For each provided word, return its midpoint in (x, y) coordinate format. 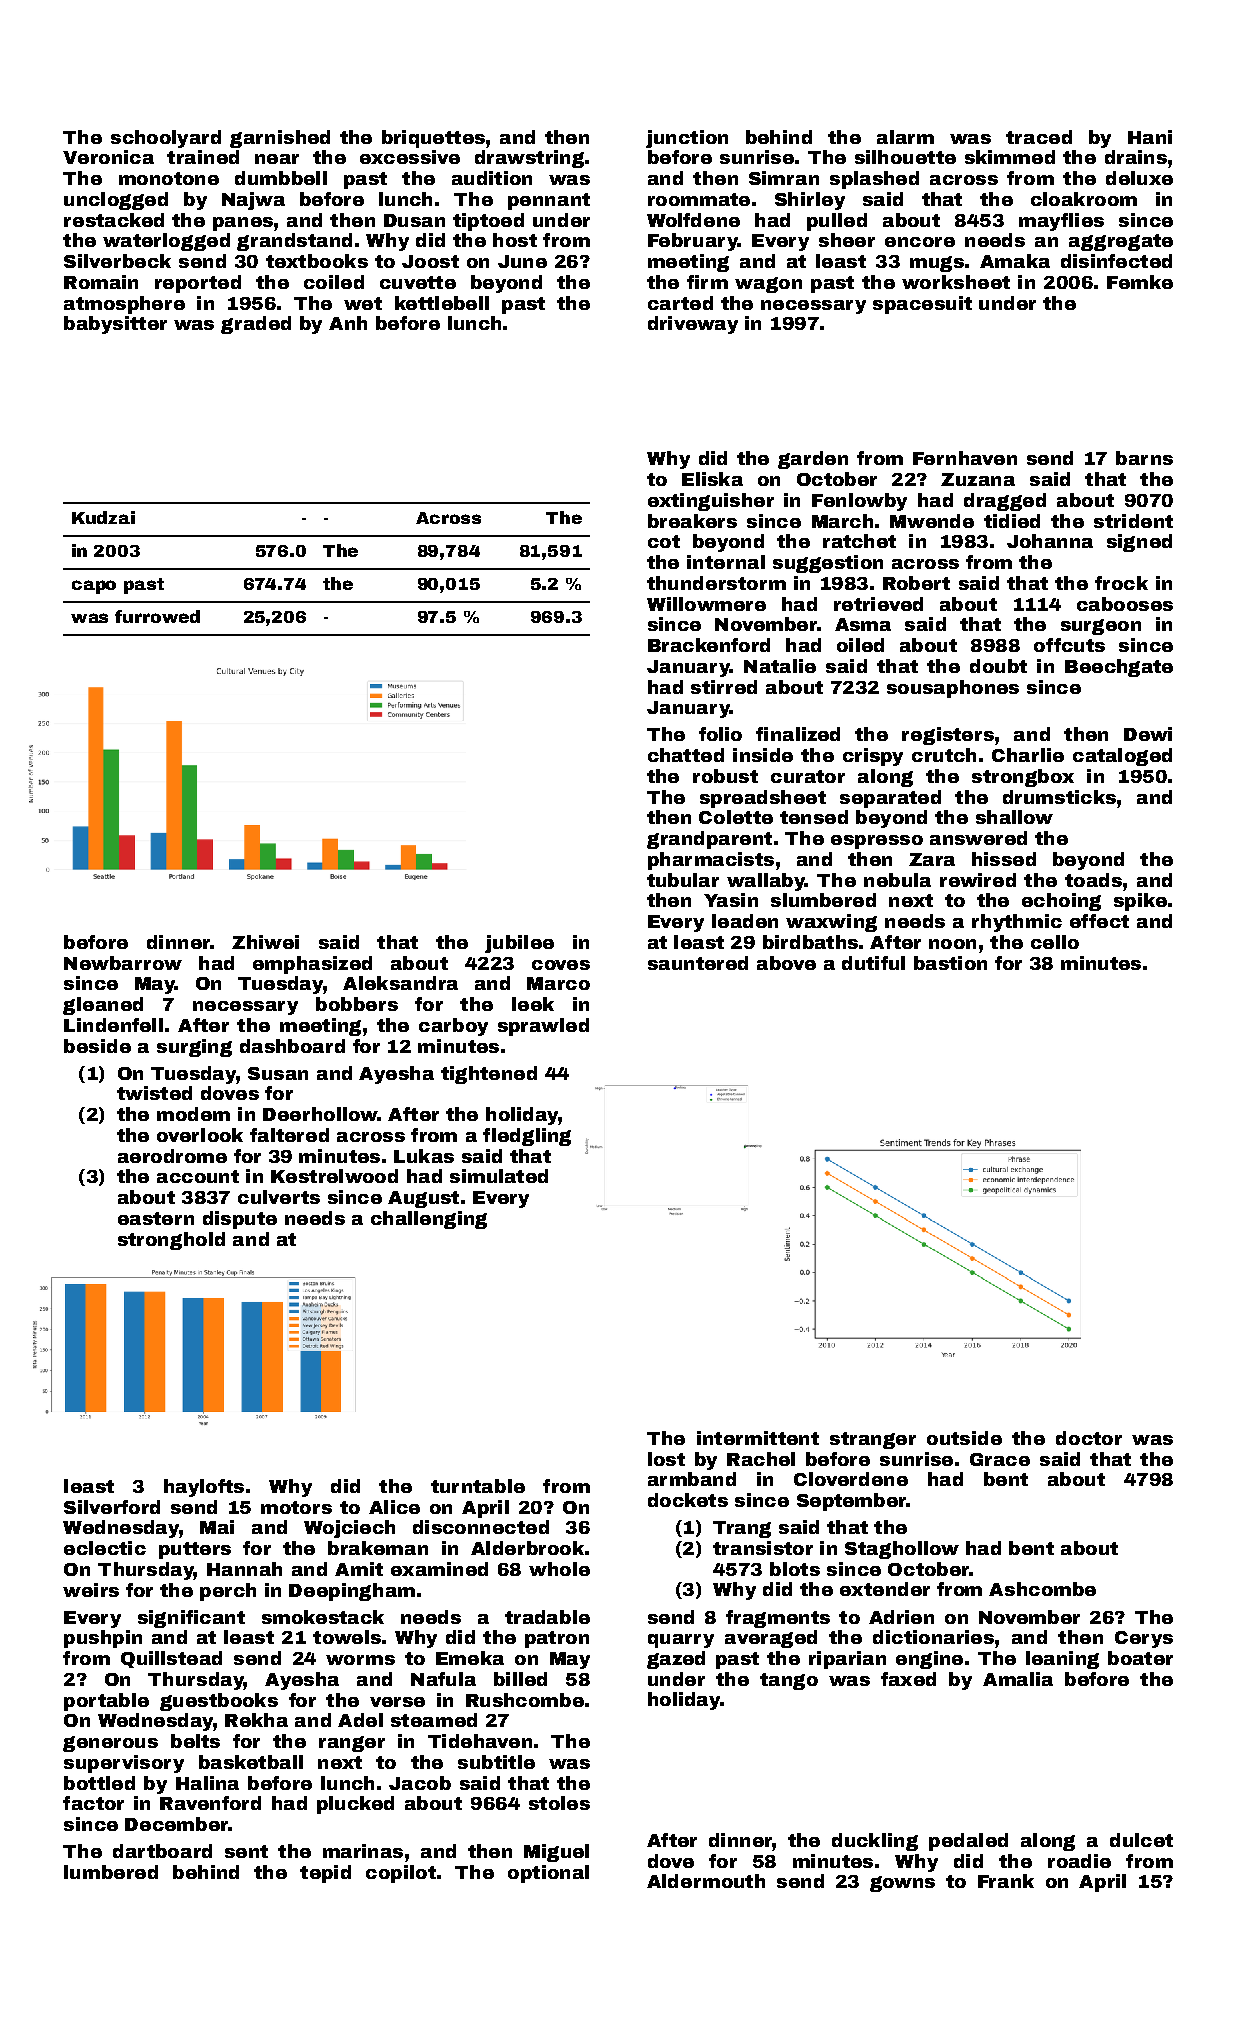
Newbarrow (123, 963)
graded (256, 325)
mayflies (1061, 222)
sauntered (698, 963)
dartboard (162, 1851)
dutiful (873, 963)
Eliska (712, 479)
